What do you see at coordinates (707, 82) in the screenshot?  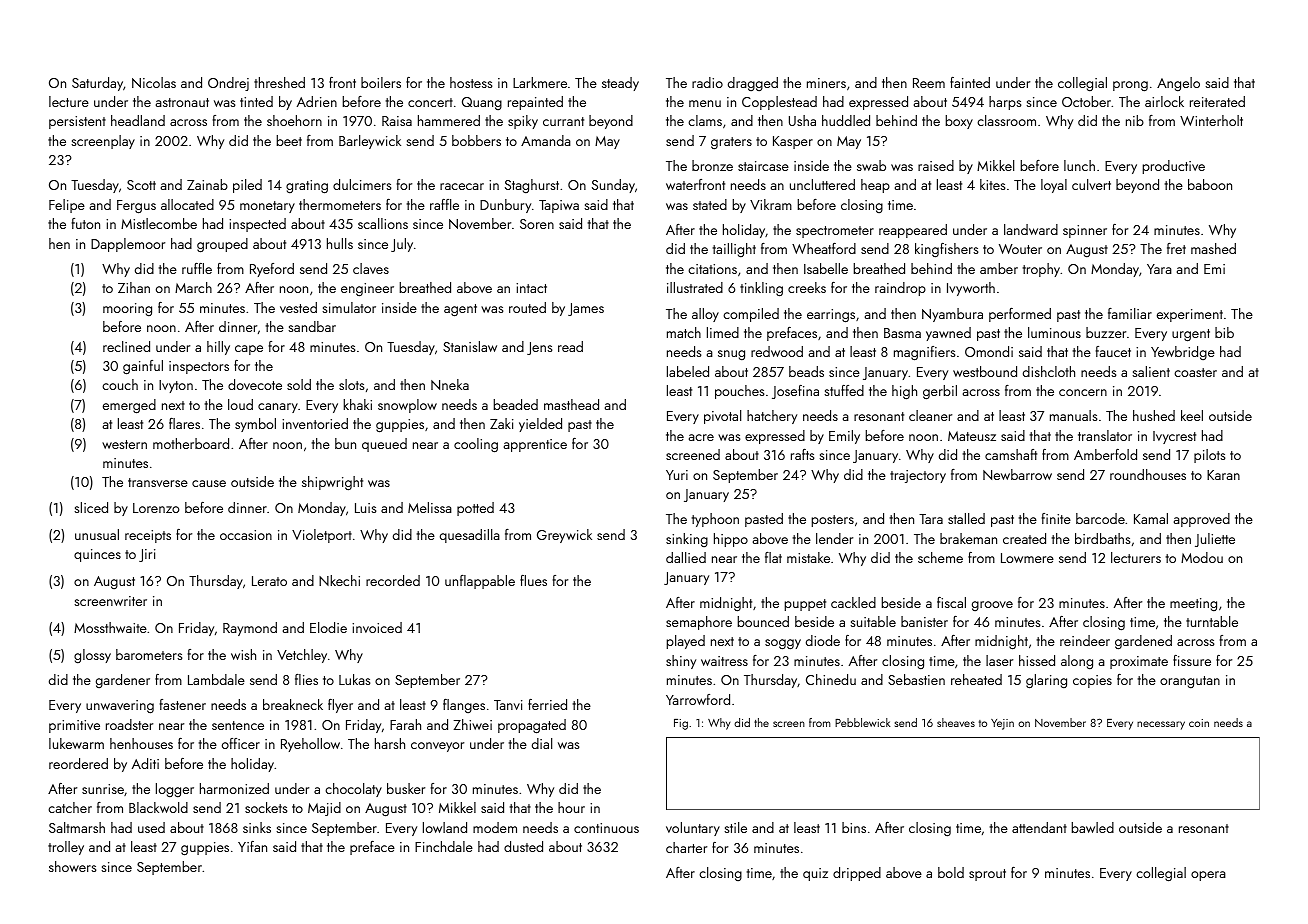 I see `radio` at bounding box center [707, 82].
